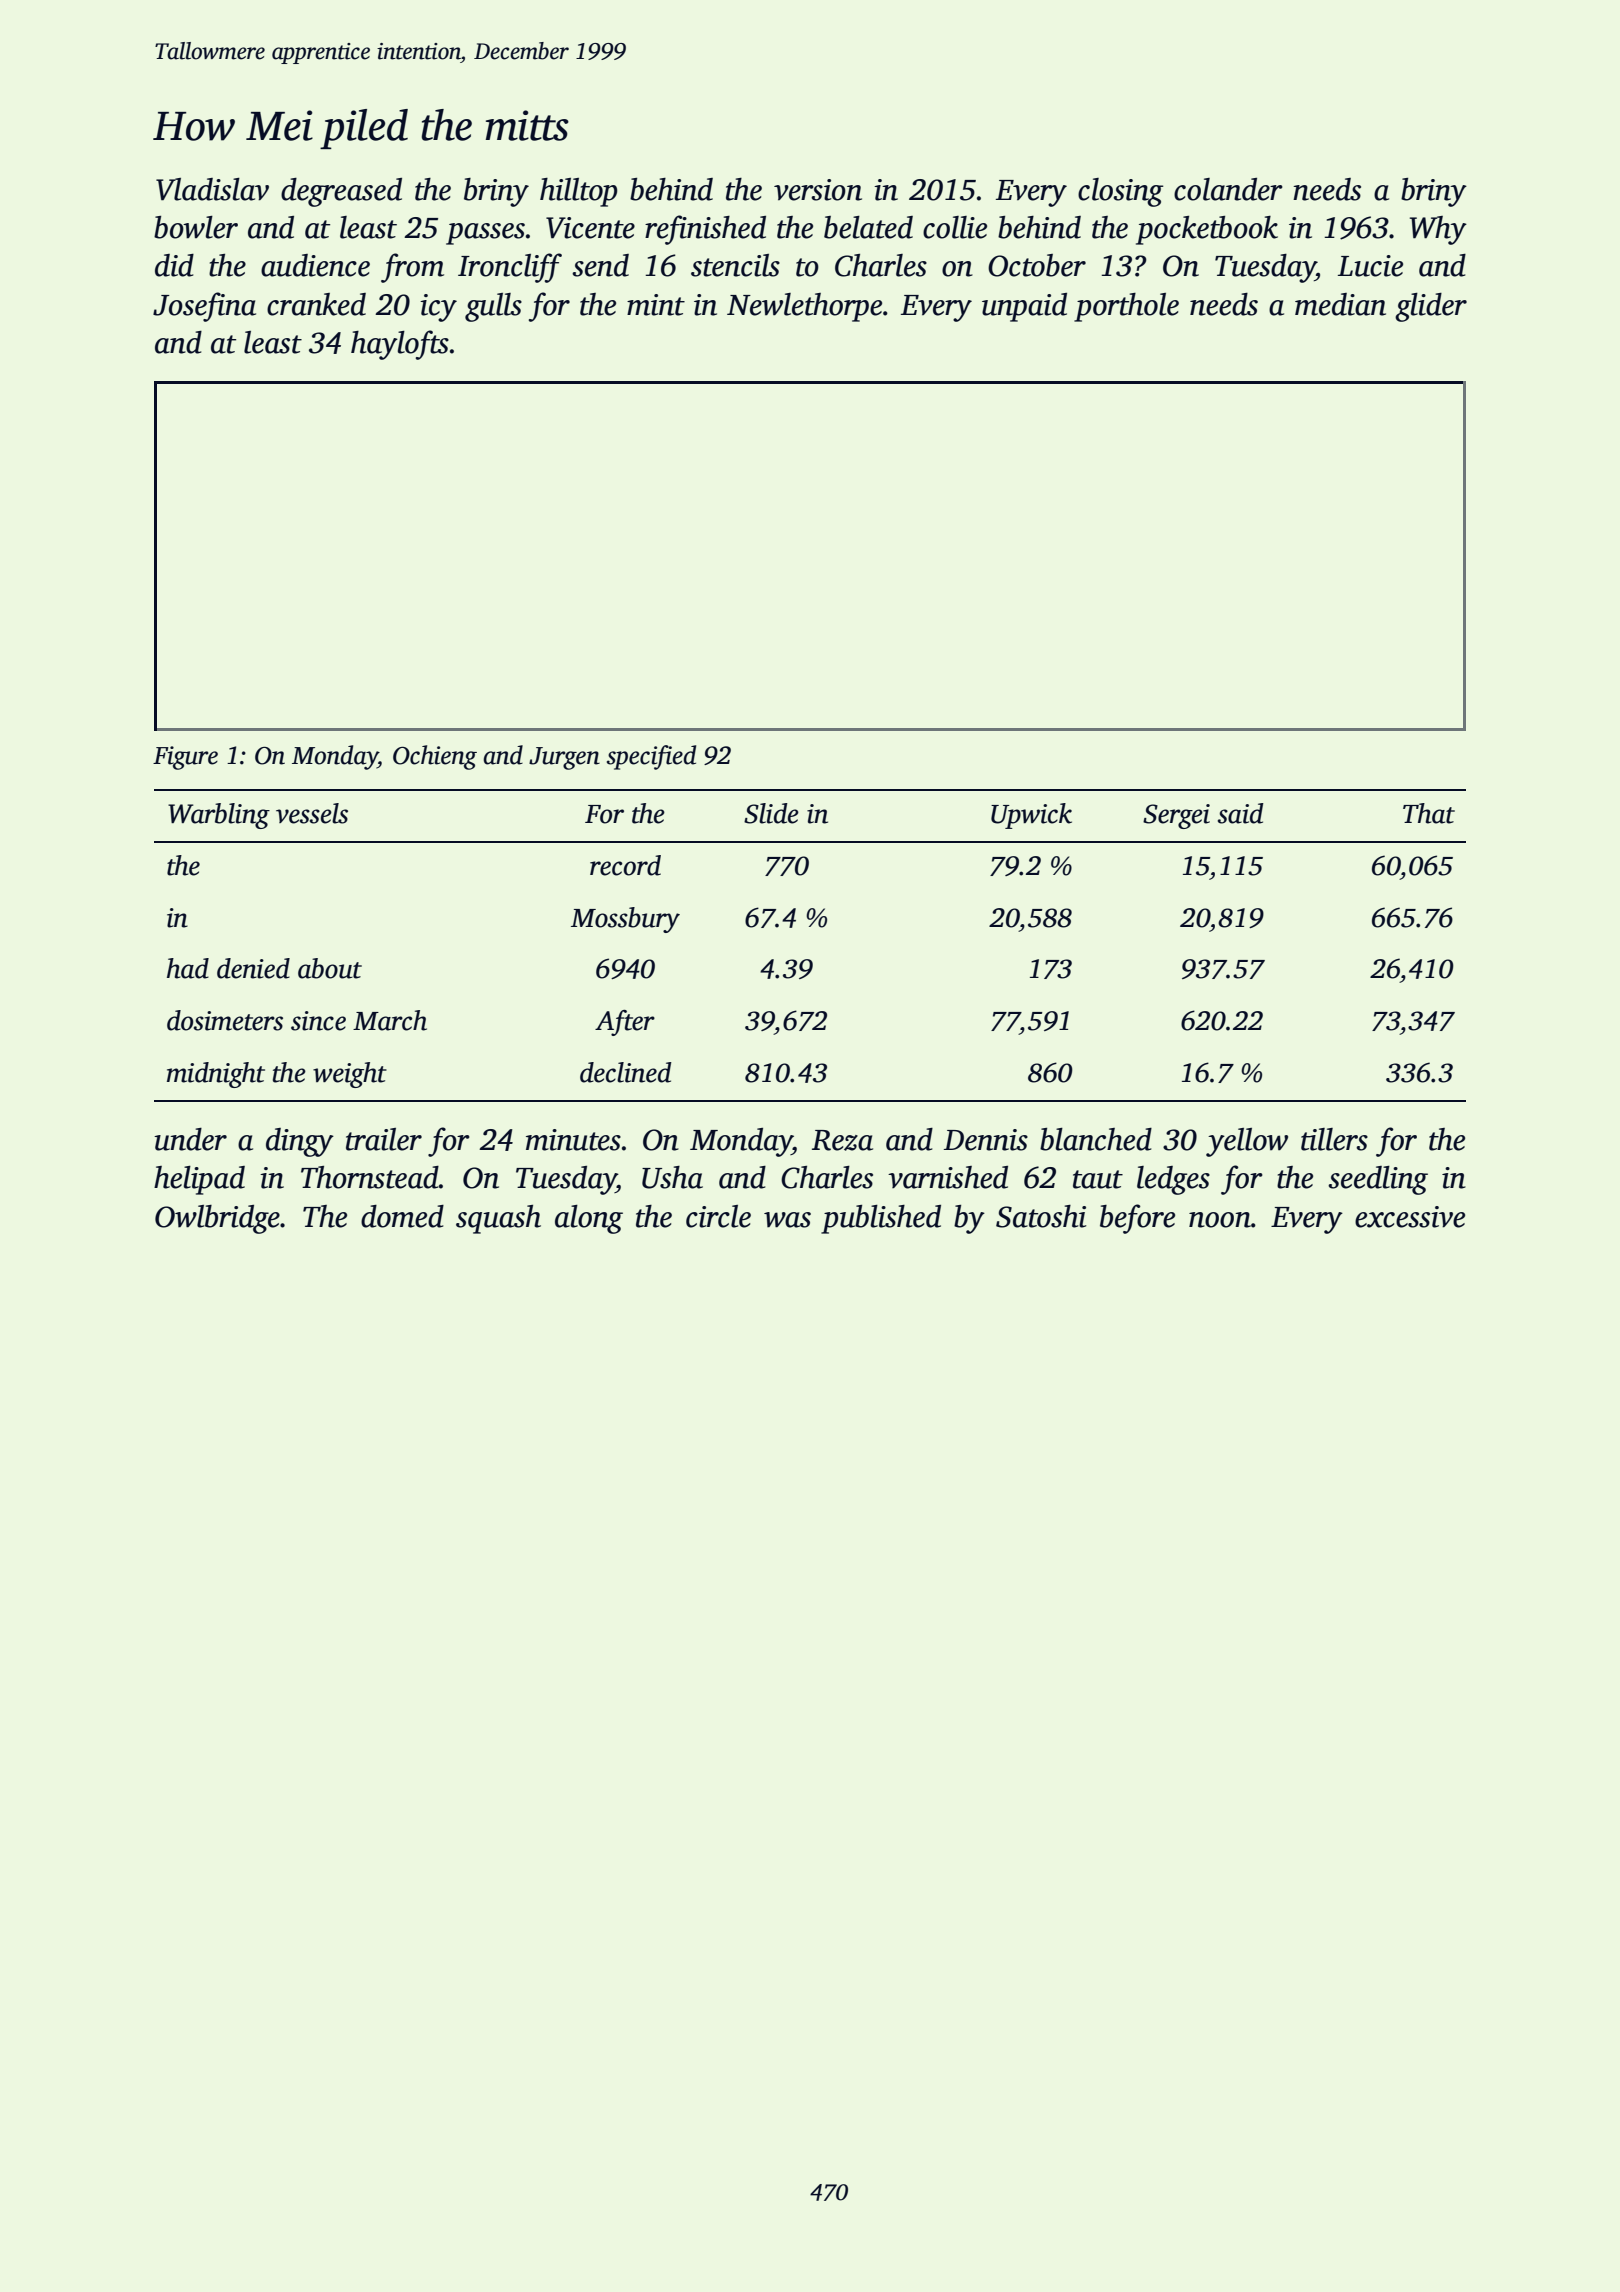 The width and height of the screenshot is (1620, 2292). I want to click on denied, so click(253, 968).
